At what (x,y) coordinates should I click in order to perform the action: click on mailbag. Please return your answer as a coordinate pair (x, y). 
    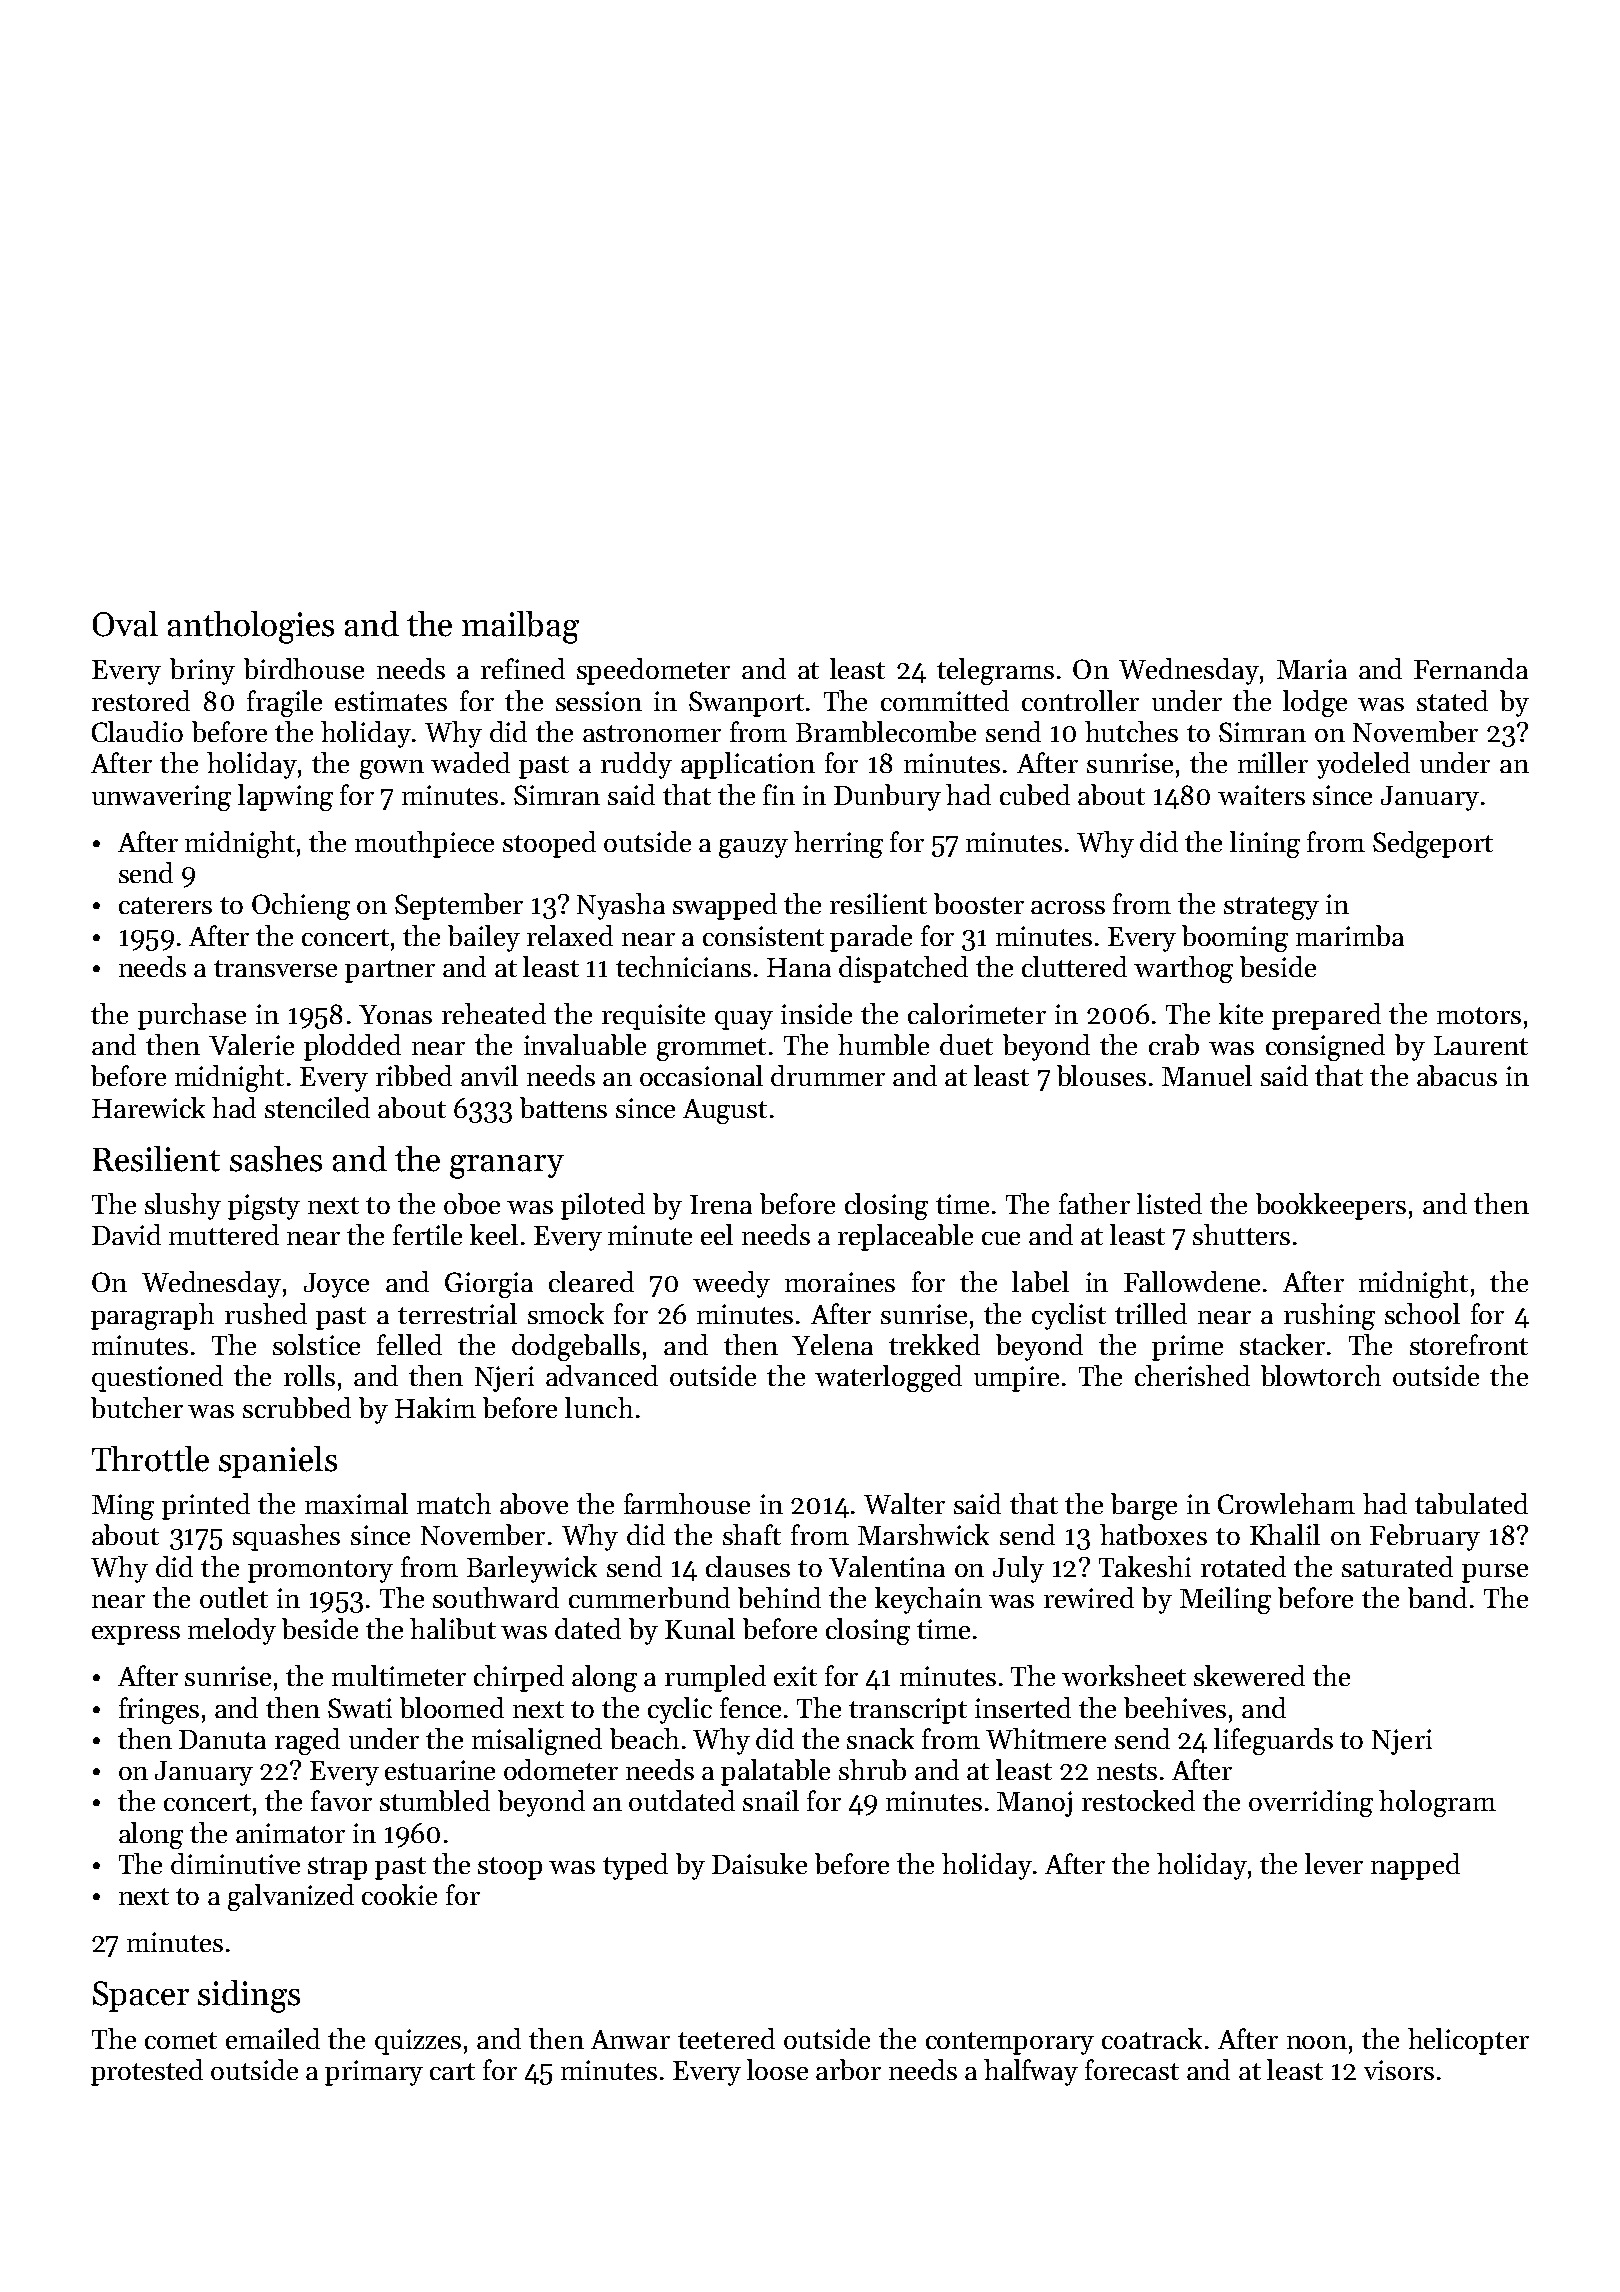
    Looking at the image, I should click on (520, 627).
